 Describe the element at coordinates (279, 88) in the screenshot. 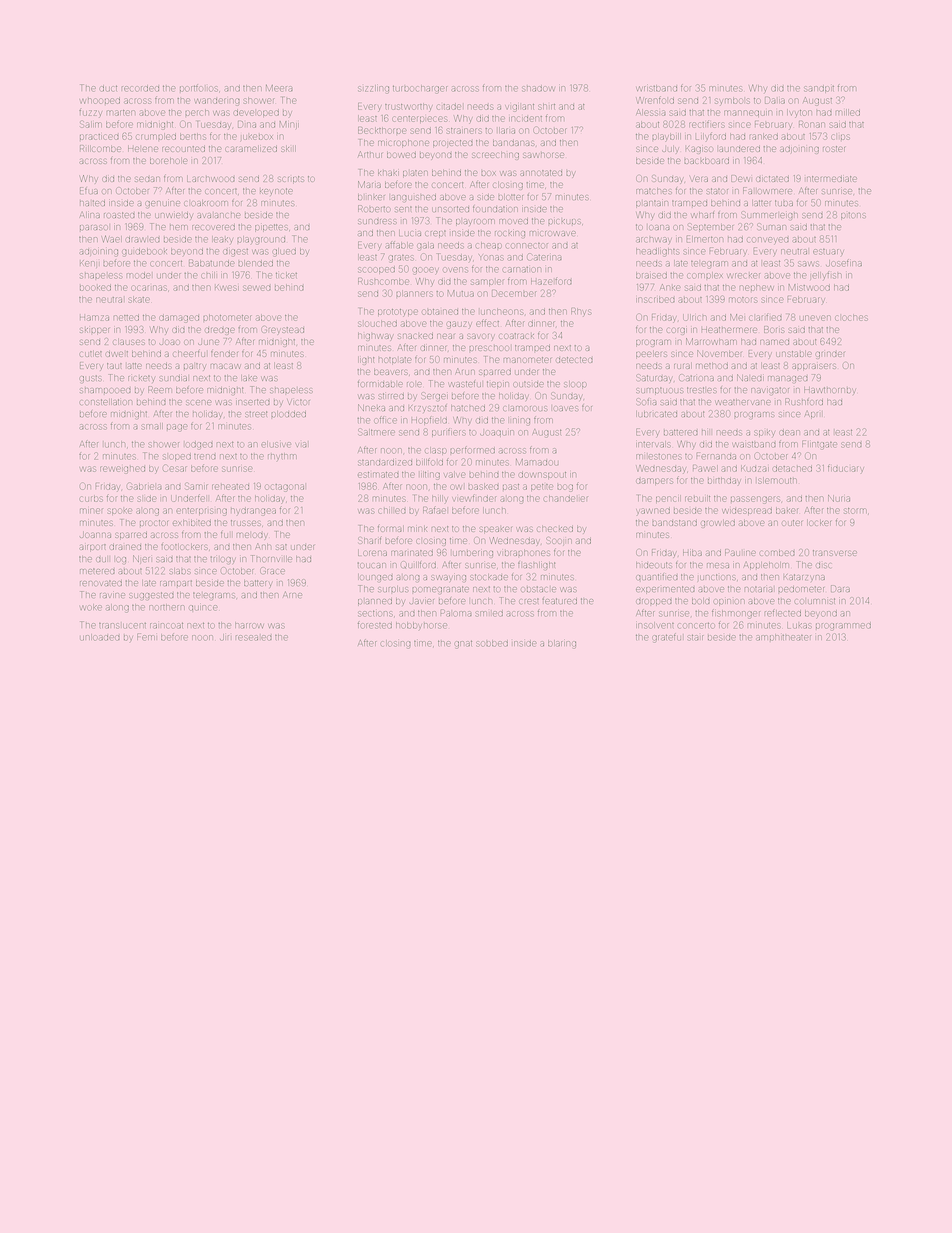

I see `Meera` at that location.
